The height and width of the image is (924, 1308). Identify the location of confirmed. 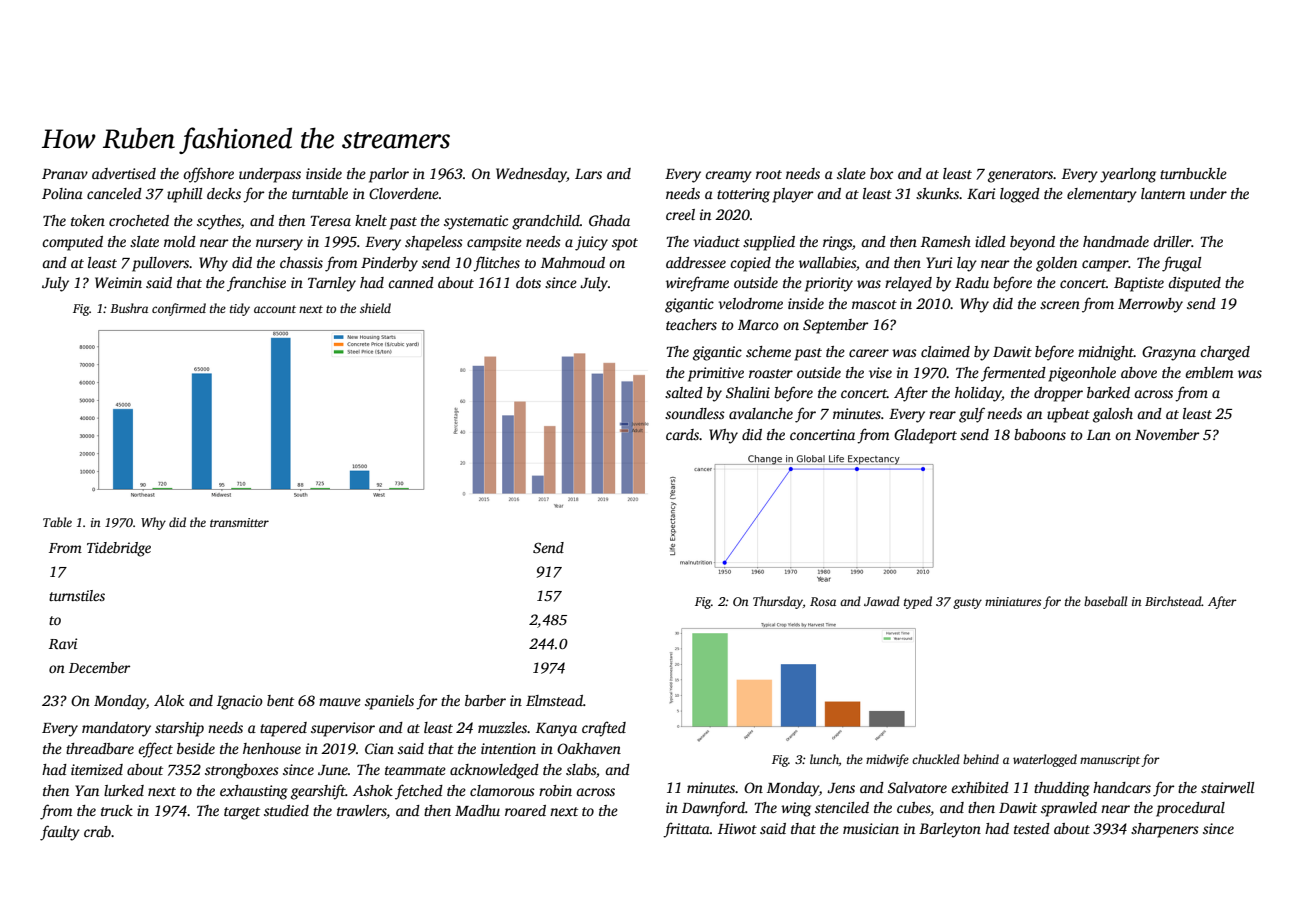
(179, 309).
